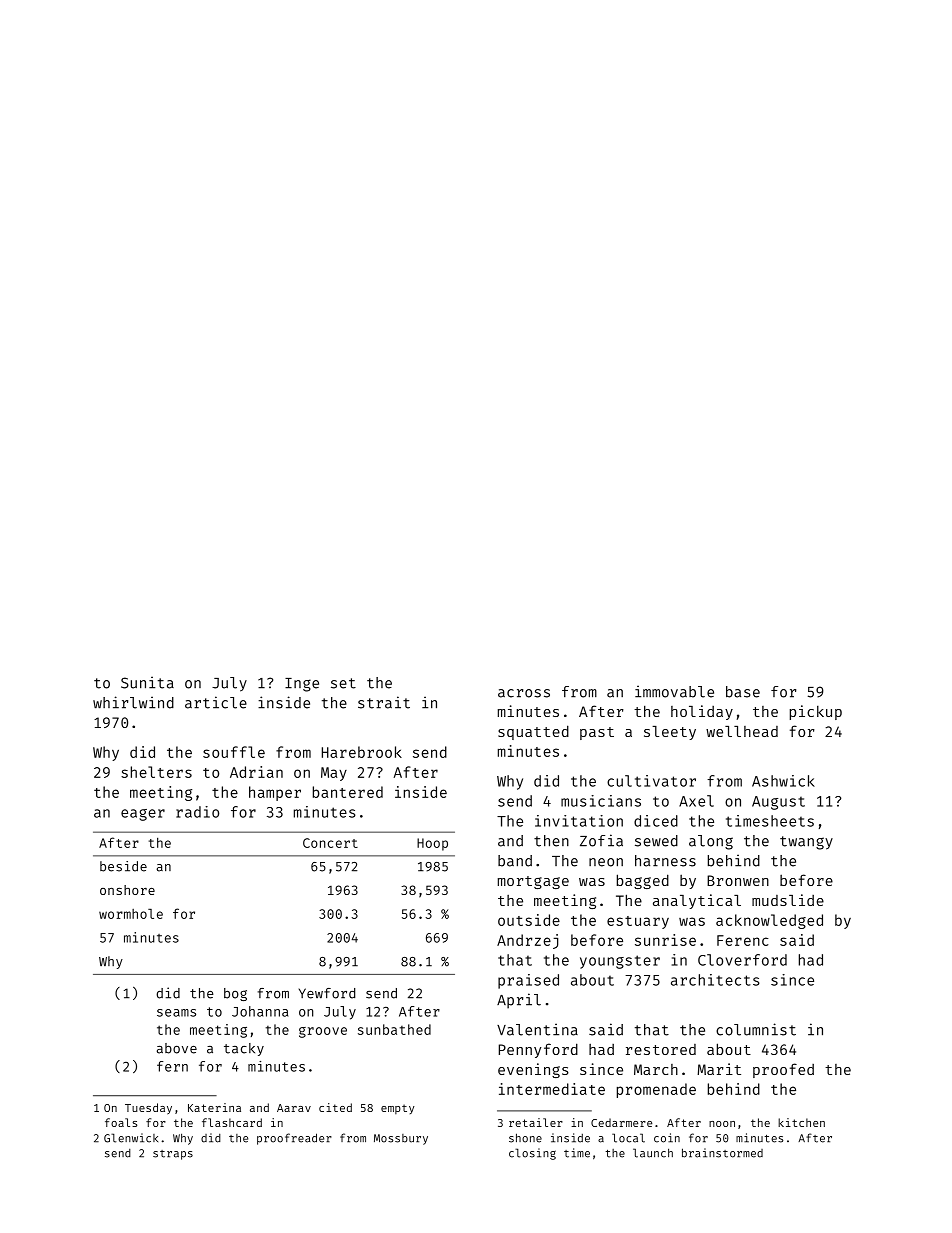 The width and height of the screenshot is (952, 1233). What do you see at coordinates (133, 702) in the screenshot?
I see `whirlwind` at bounding box center [133, 702].
